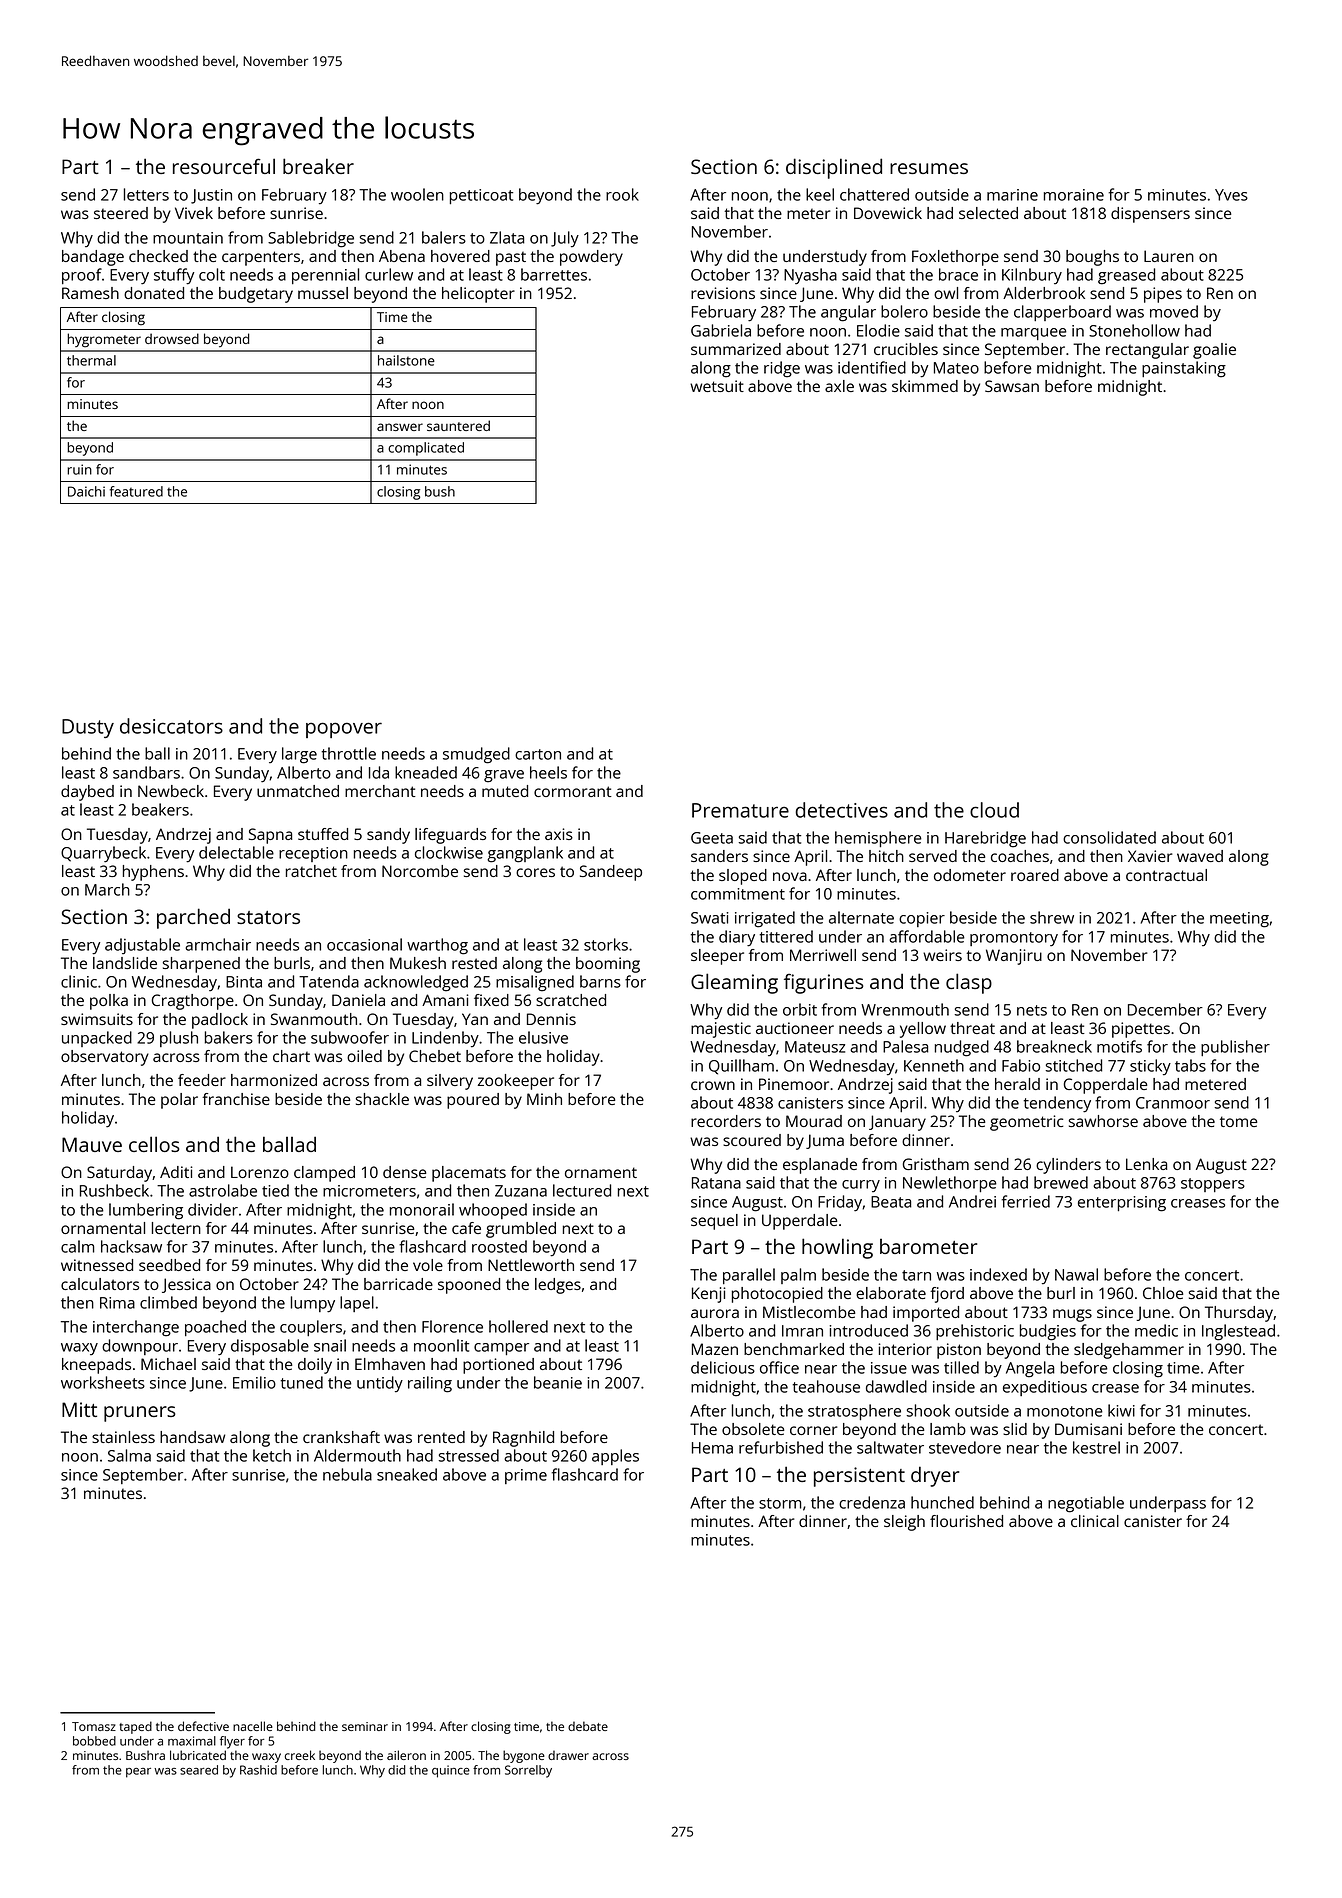  What do you see at coordinates (357, 1304) in the screenshot?
I see `lapel` at bounding box center [357, 1304].
